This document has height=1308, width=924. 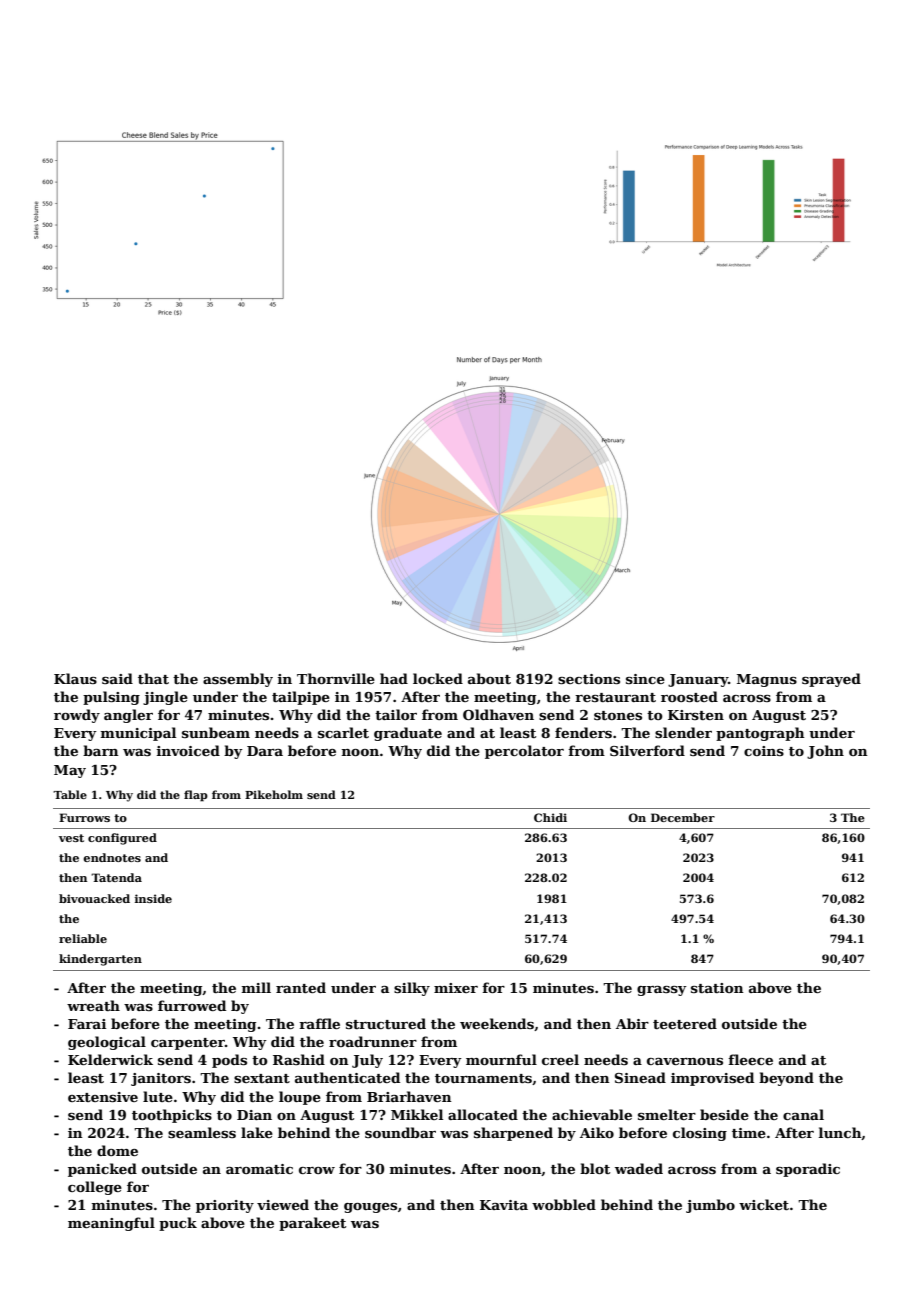 What do you see at coordinates (412, 989) in the document?
I see `silky` at bounding box center [412, 989].
